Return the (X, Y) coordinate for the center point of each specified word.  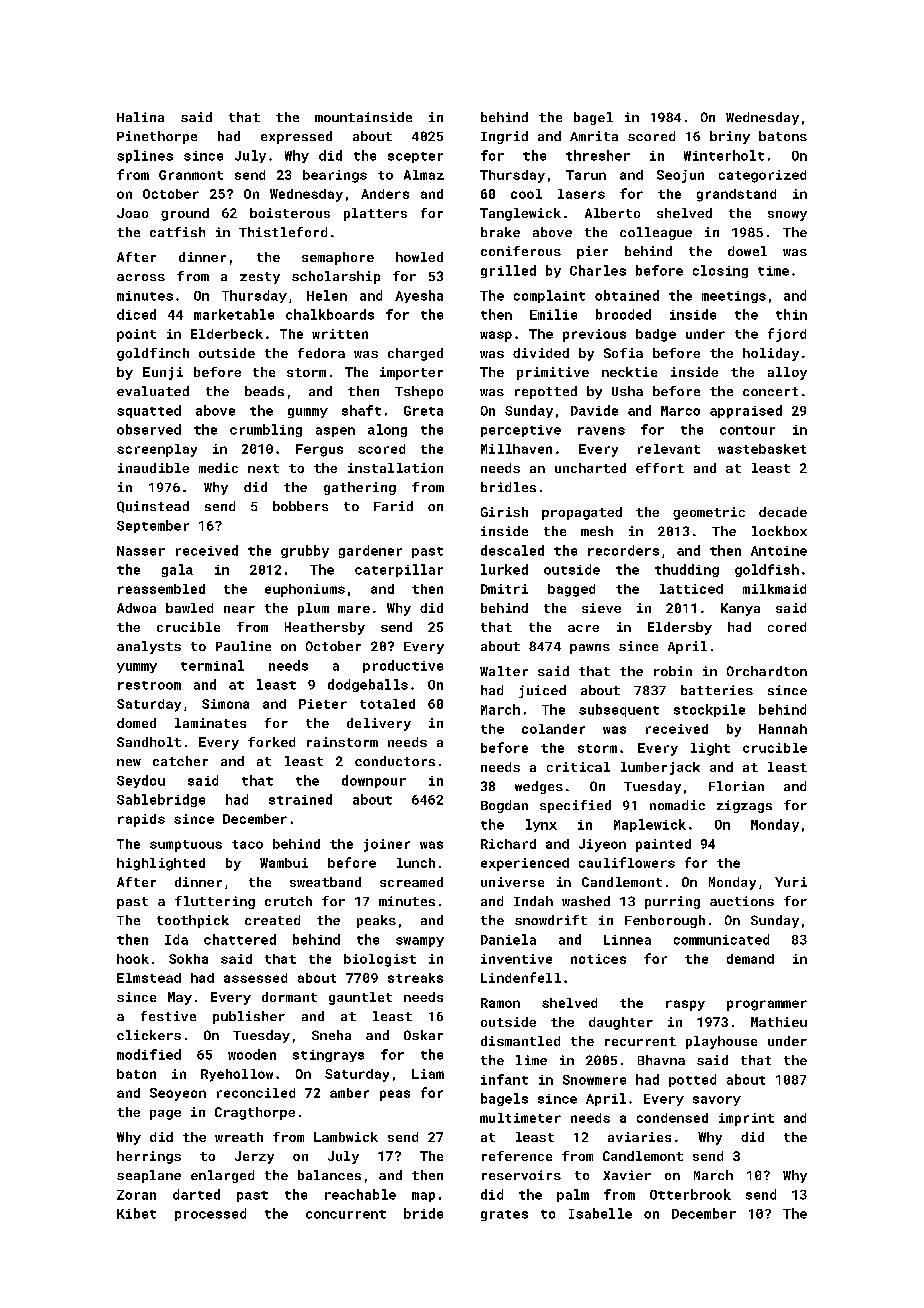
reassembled (161, 589)
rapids (141, 820)
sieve (601, 608)
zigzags (744, 806)
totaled (387, 704)
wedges (539, 787)
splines (145, 156)
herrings (149, 1157)
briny (730, 137)
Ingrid (504, 137)
